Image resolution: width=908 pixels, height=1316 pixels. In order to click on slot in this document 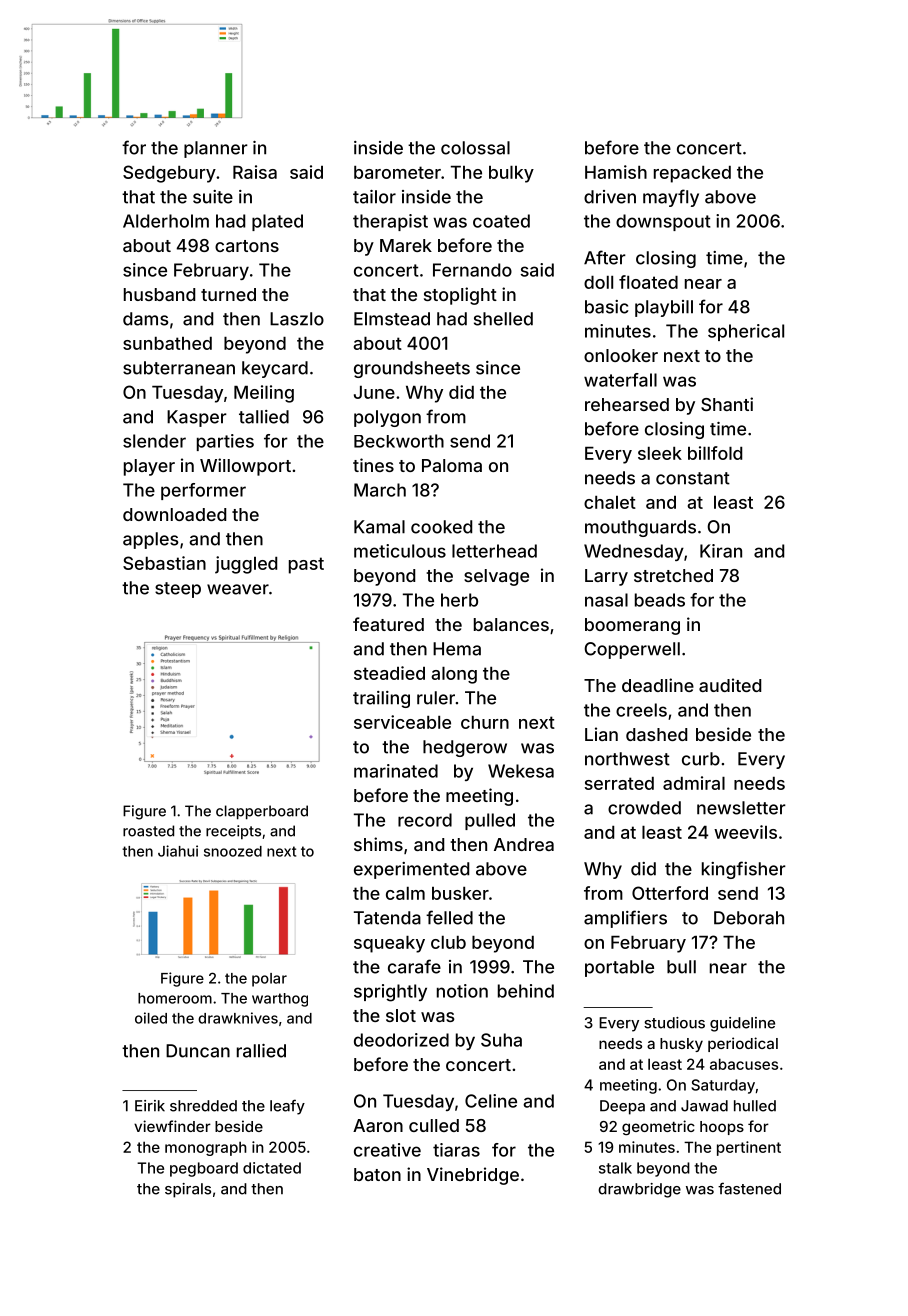, I will do `click(401, 1015)`.
